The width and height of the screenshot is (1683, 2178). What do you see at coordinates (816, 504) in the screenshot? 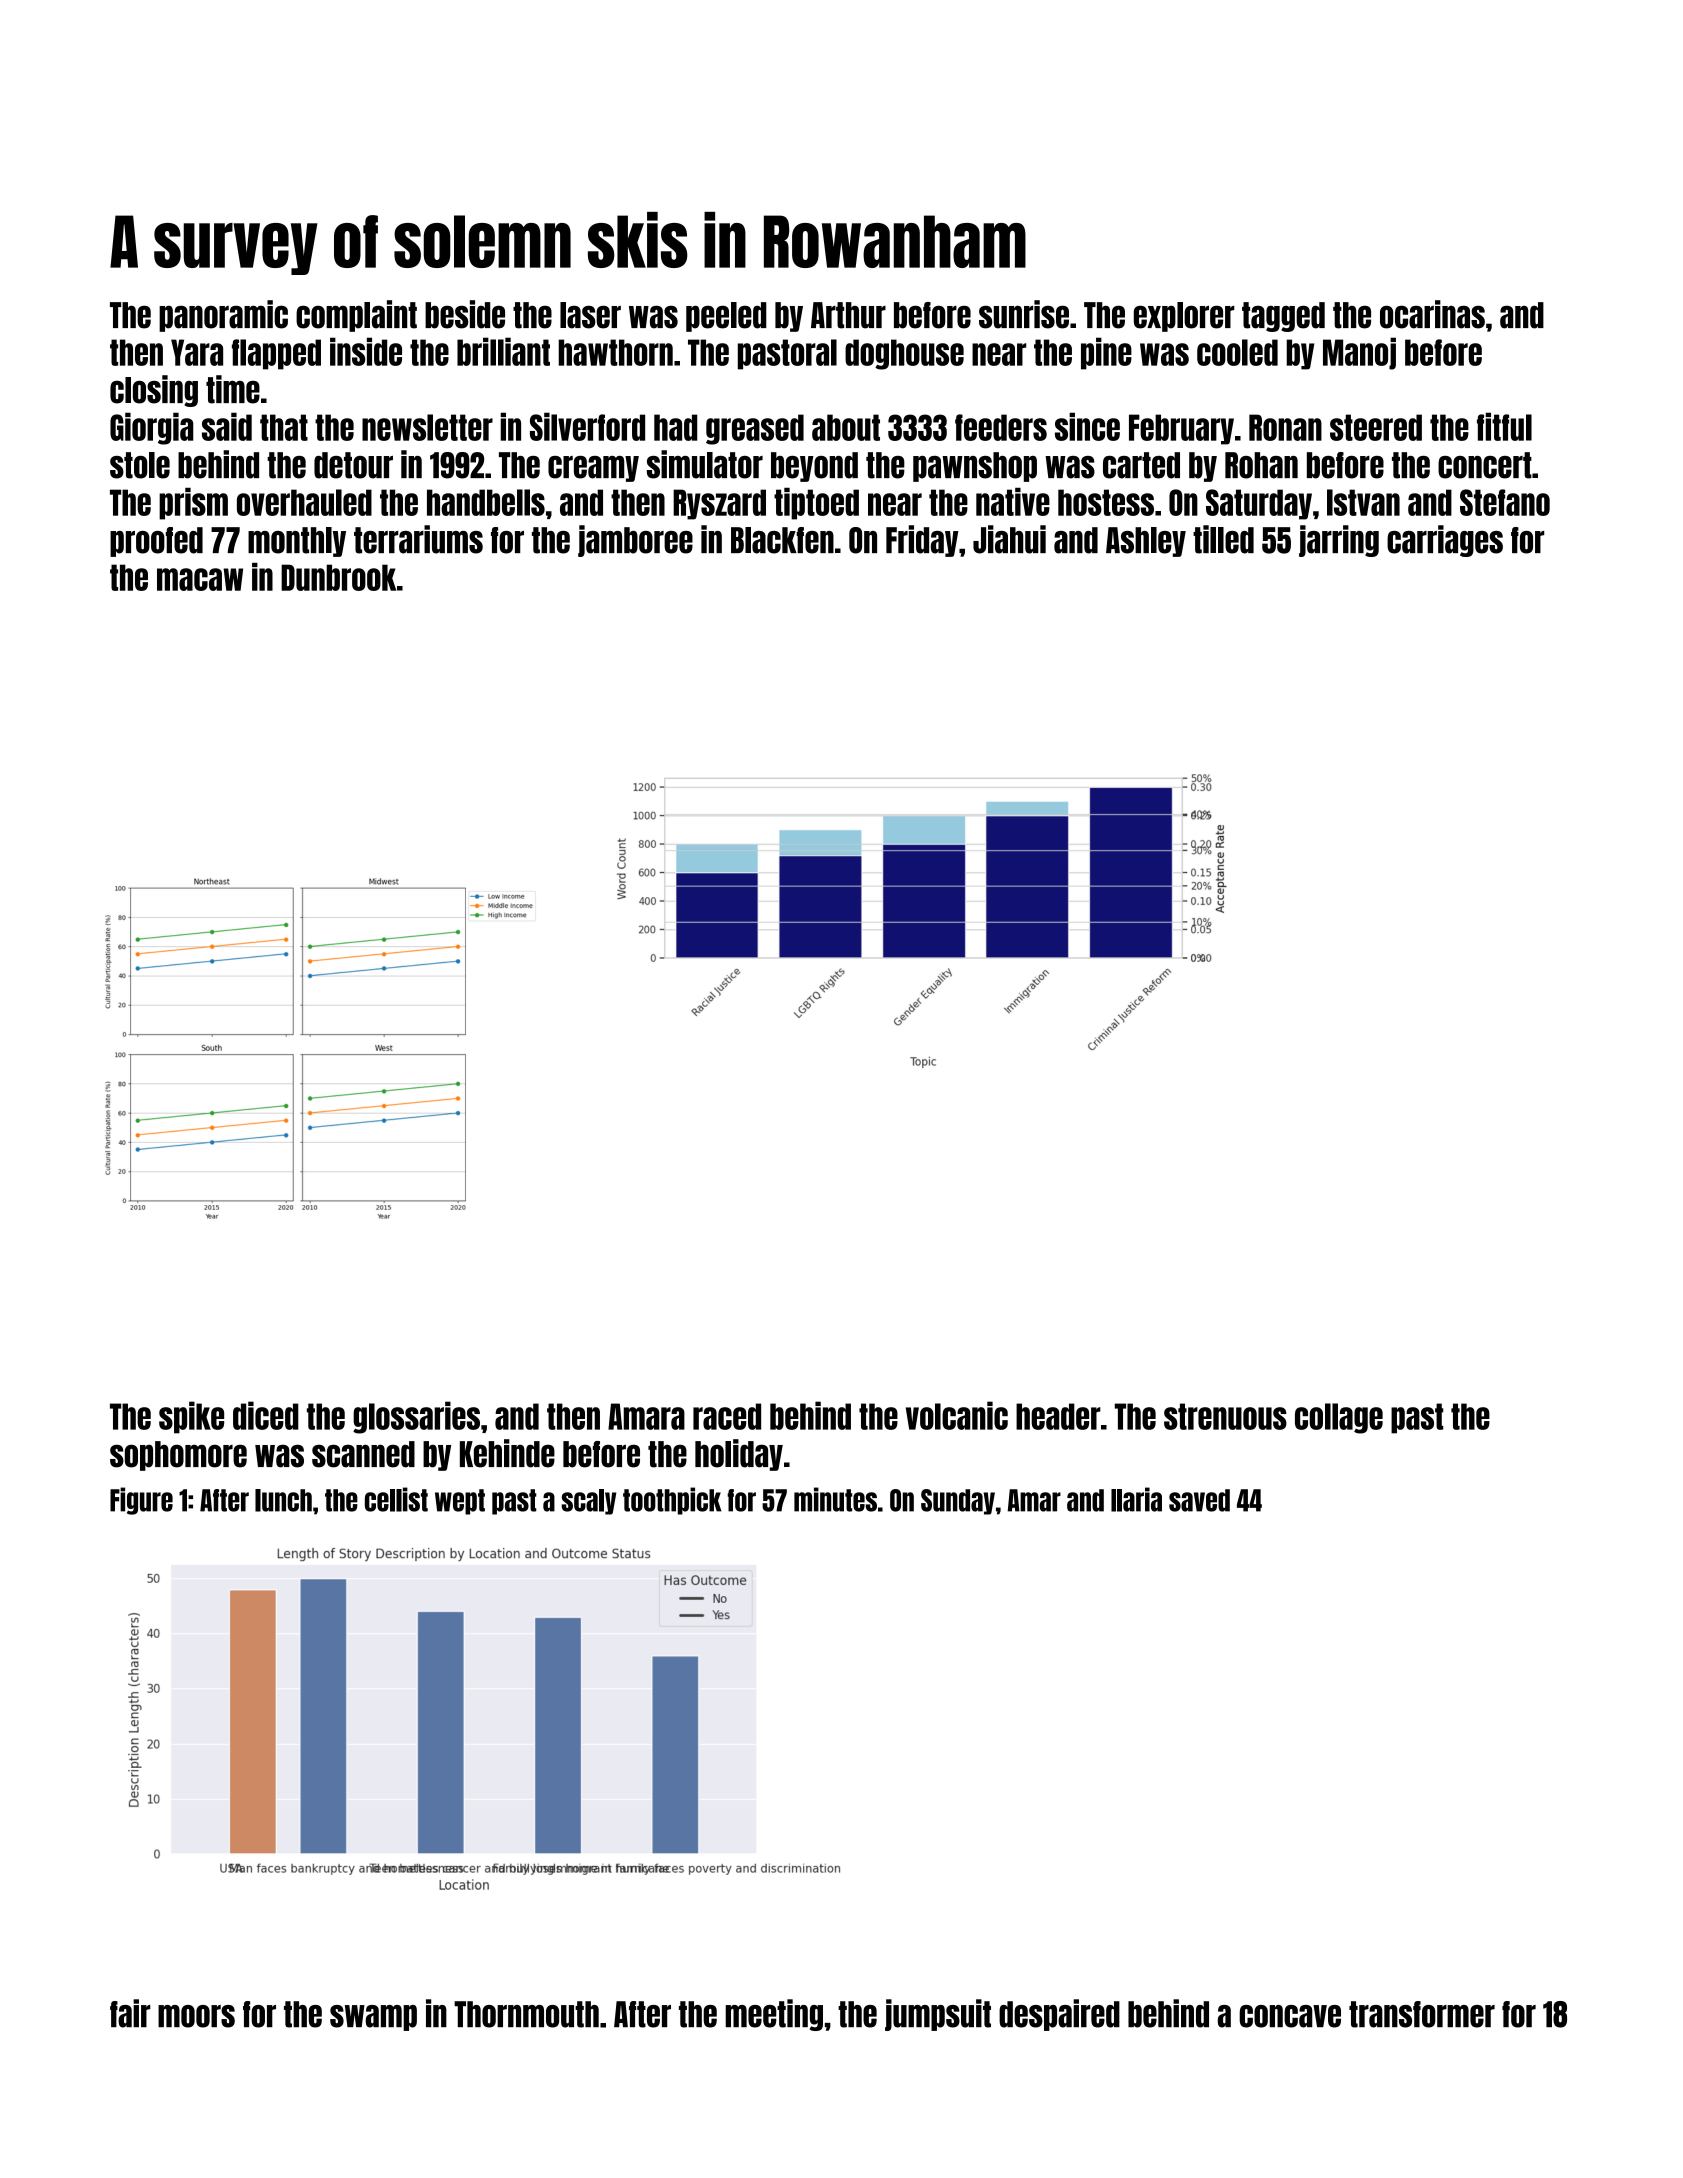
I see `tiptoed` at bounding box center [816, 504].
